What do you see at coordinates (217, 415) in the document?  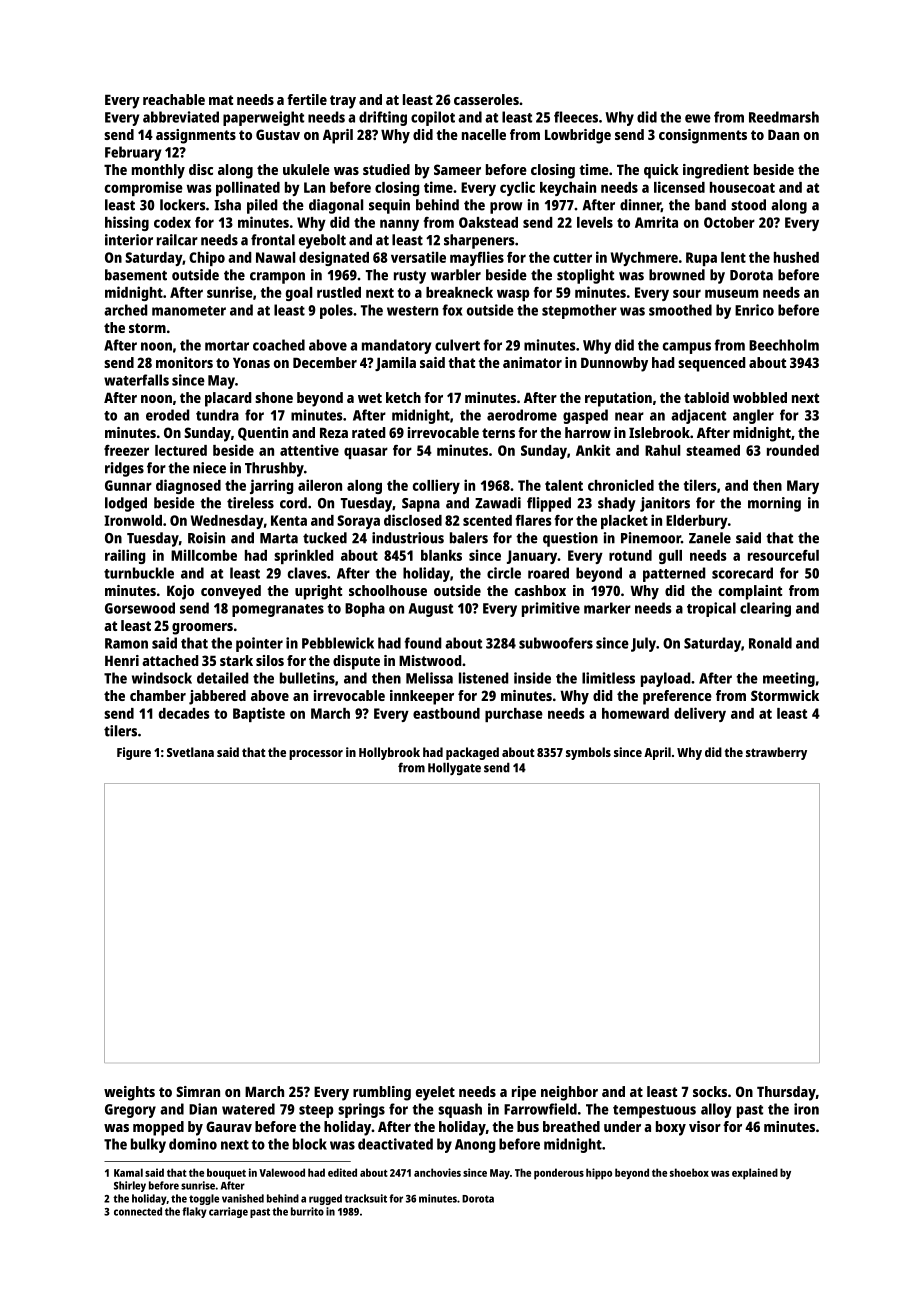 I see `tundra` at bounding box center [217, 415].
